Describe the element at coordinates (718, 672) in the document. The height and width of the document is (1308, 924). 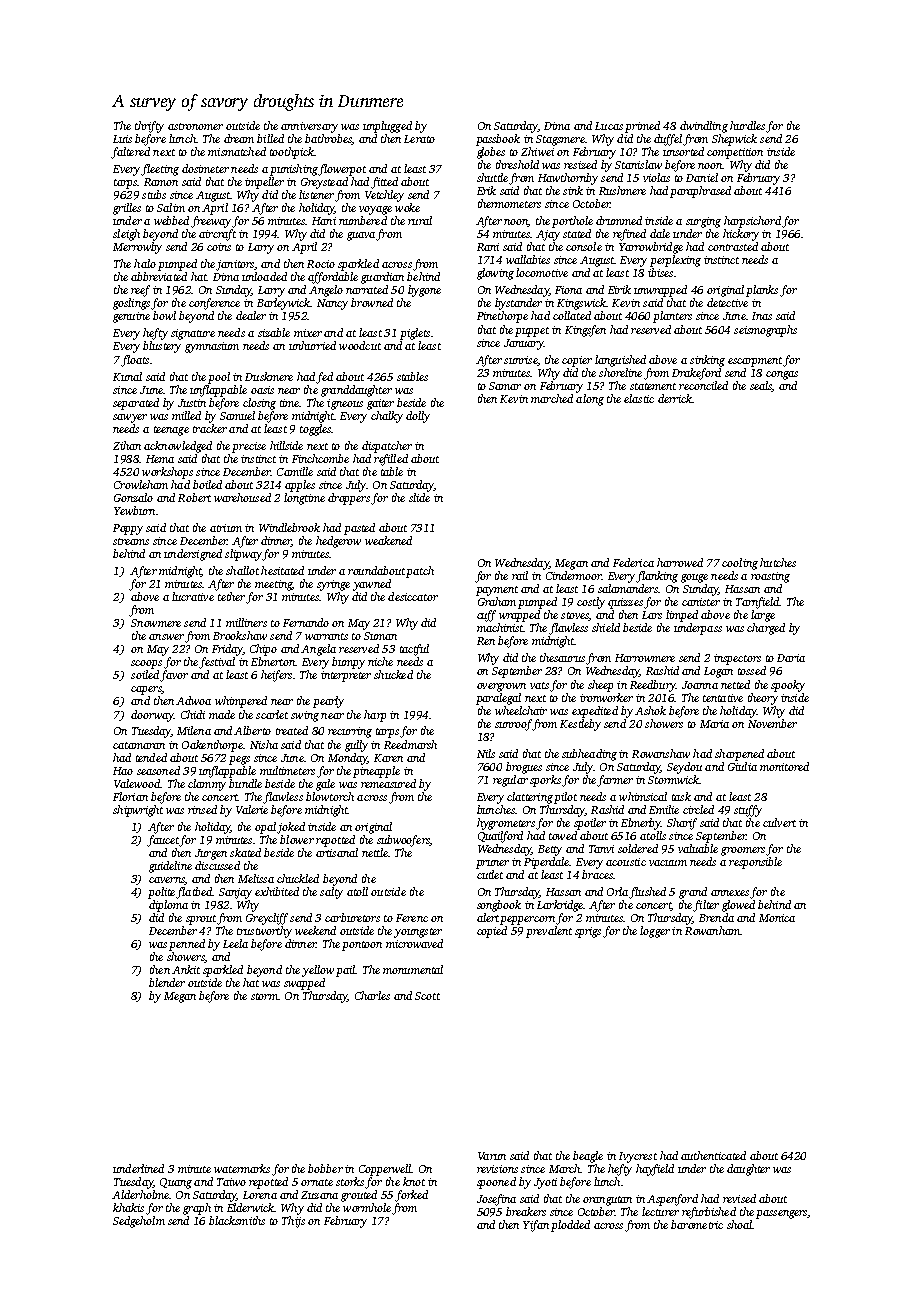
I see `Logan` at that location.
